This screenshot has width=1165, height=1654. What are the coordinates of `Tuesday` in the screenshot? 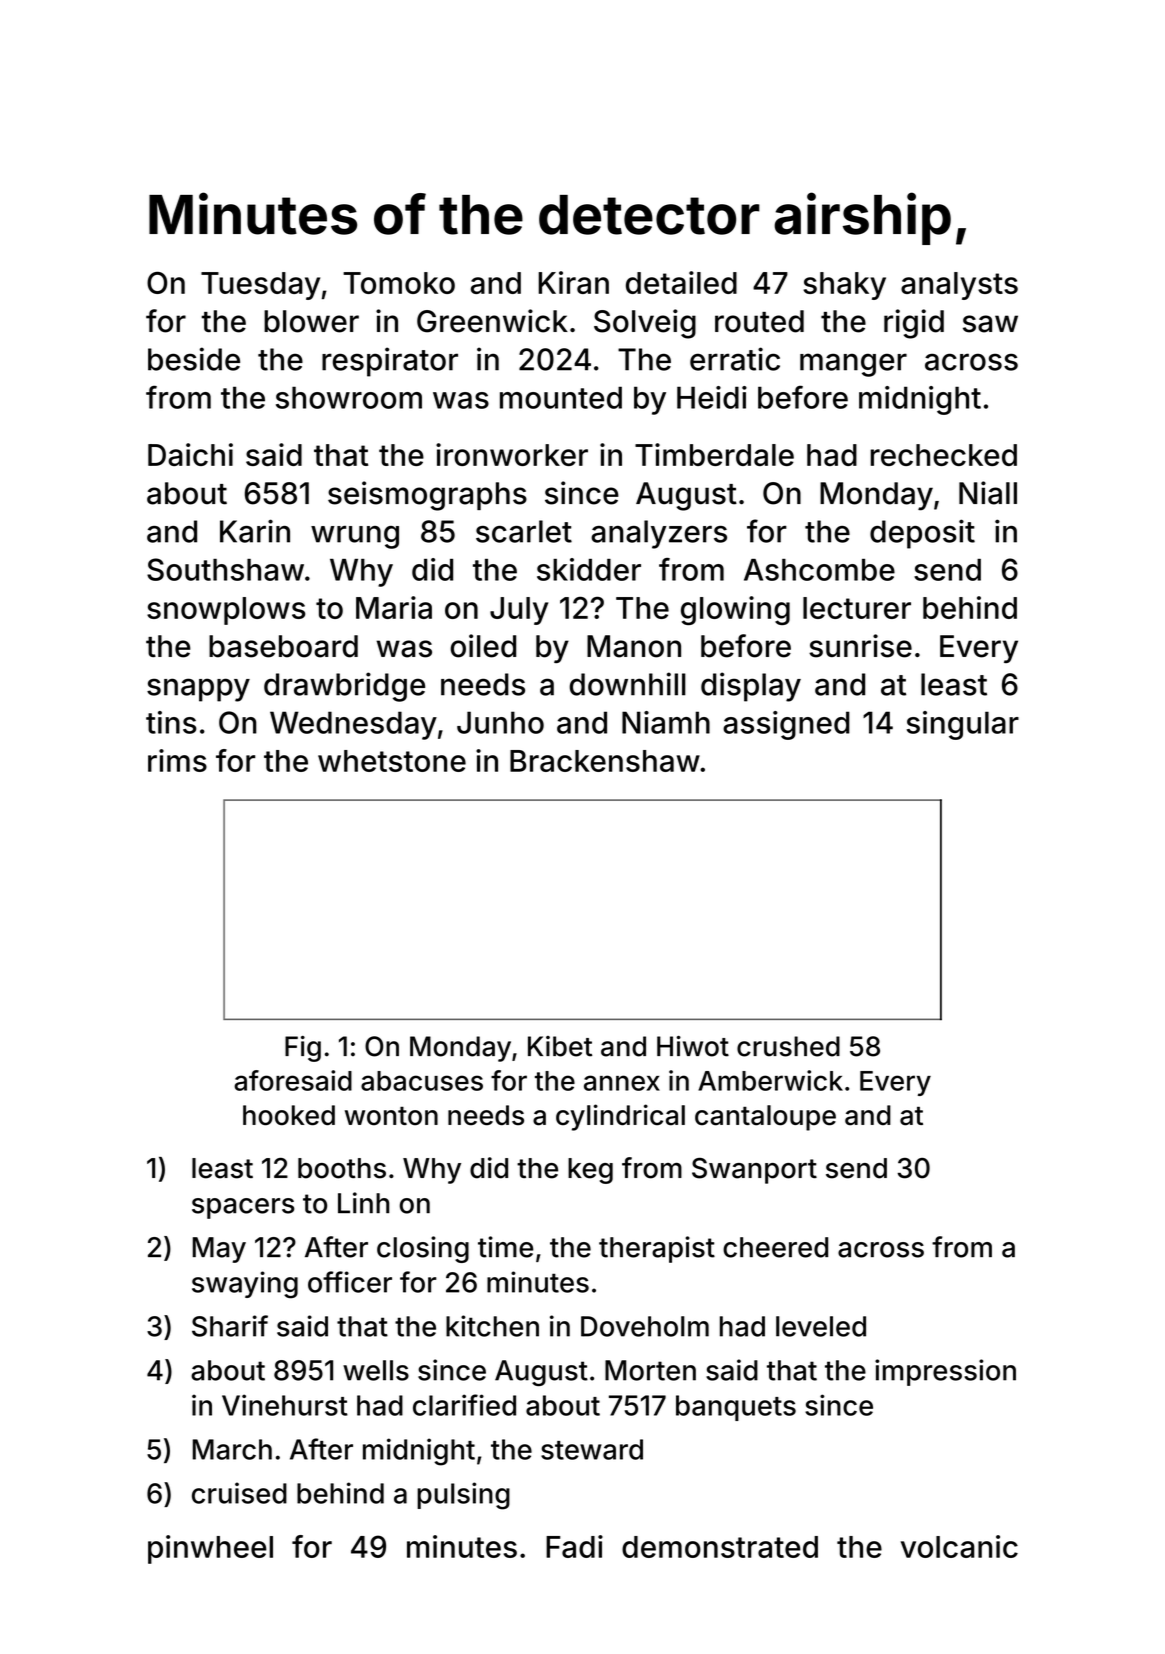 It's located at (260, 286).
